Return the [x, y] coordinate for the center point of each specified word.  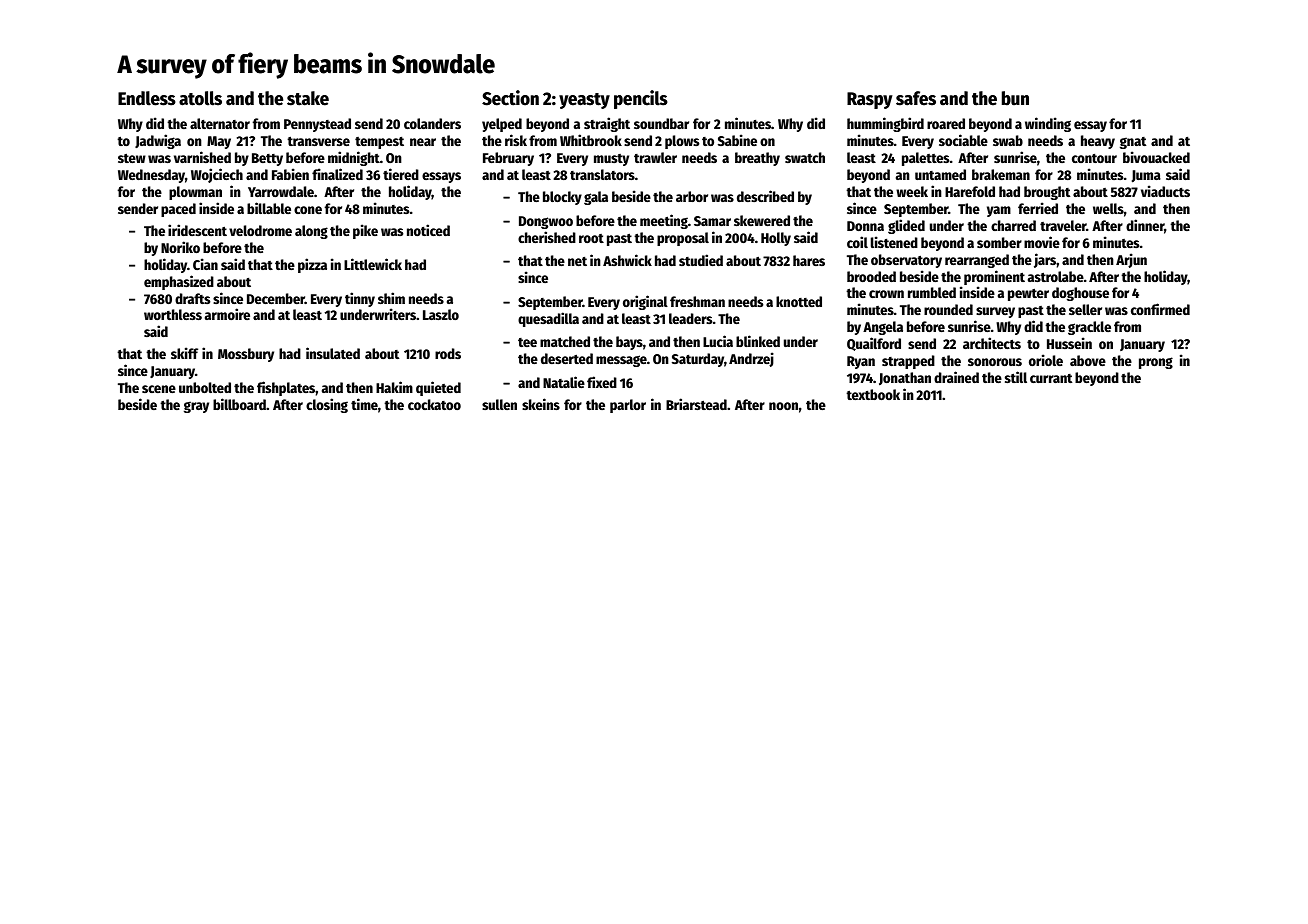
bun [1015, 98]
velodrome [260, 230]
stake [308, 98]
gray [196, 407]
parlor [628, 406]
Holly [776, 239]
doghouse [1080, 294]
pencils [641, 99]
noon [783, 406]
